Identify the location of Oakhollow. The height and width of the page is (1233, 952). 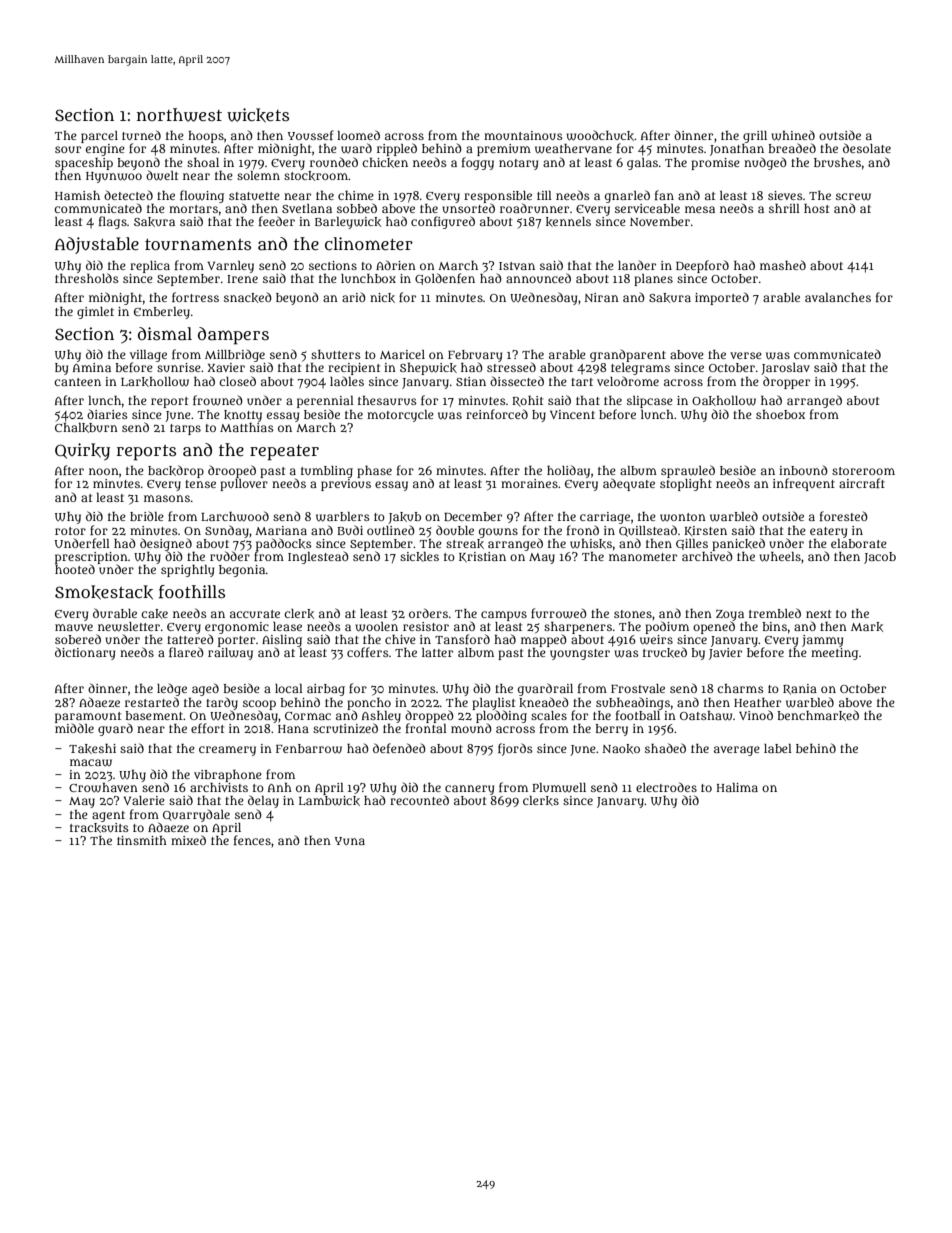
(724, 401).
